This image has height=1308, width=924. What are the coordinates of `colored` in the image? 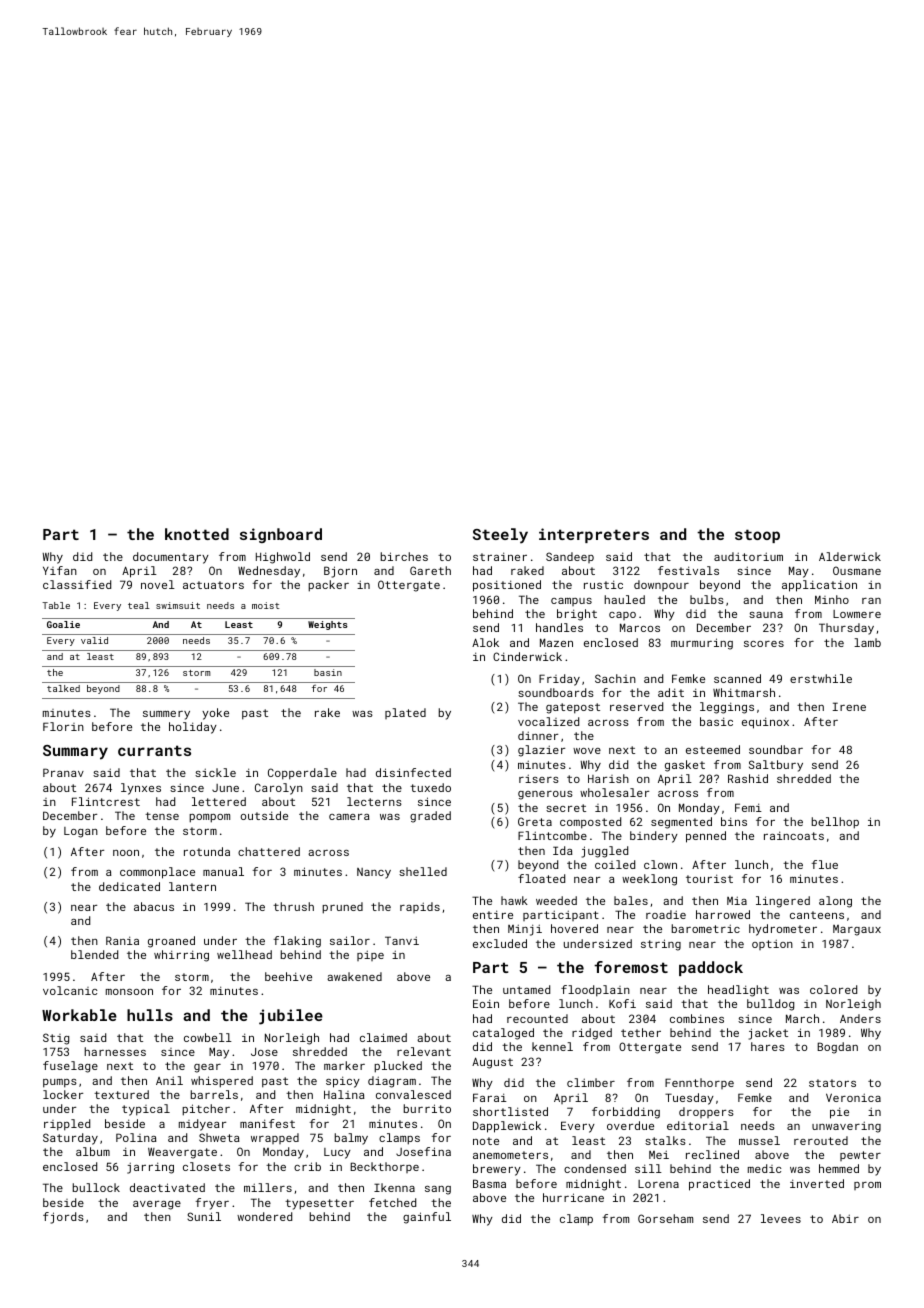 It's located at (833, 989).
